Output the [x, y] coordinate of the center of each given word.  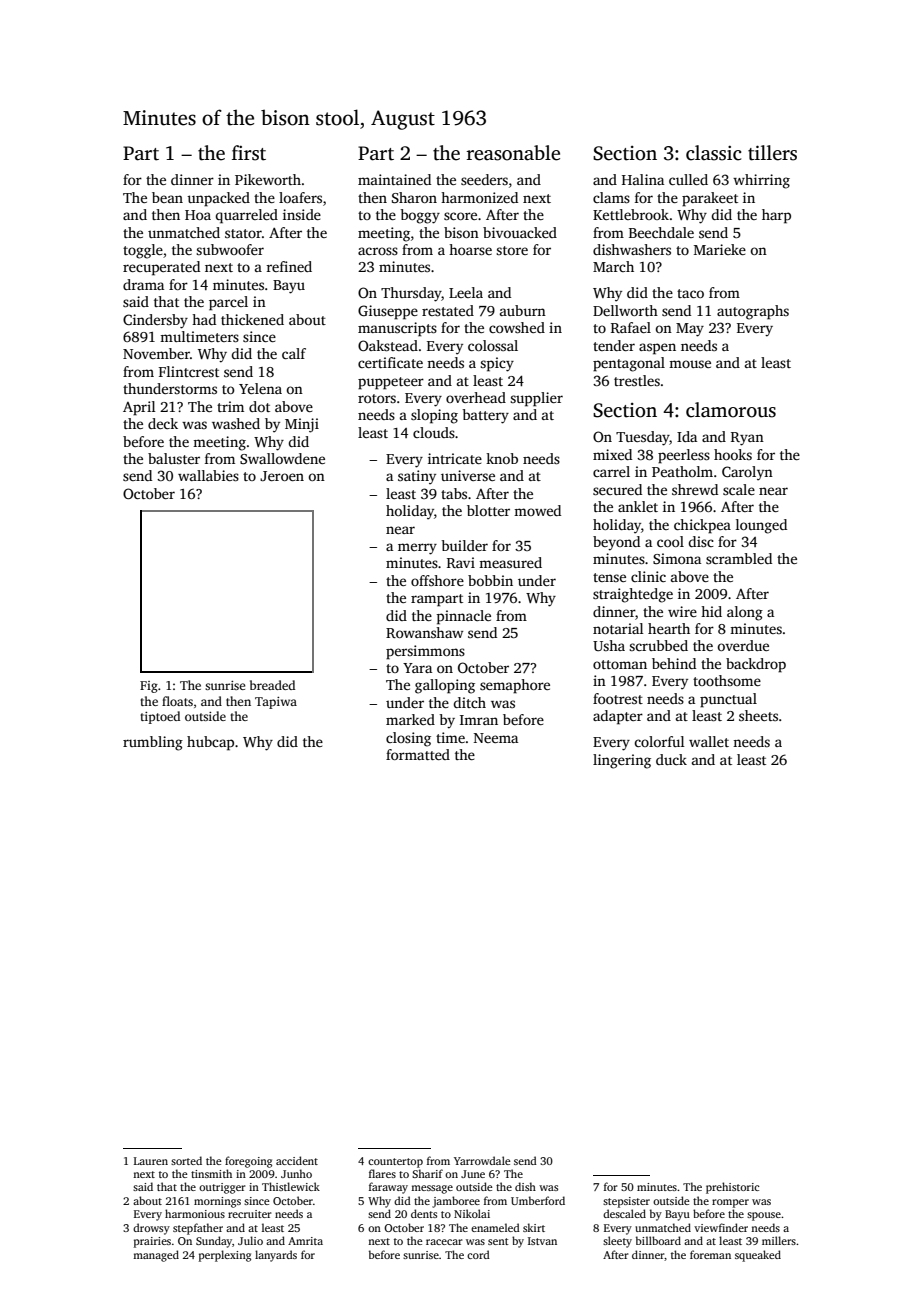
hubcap [210, 743]
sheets [758, 715]
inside [302, 214]
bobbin [490, 580]
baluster [174, 458]
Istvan [542, 1241]
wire [682, 611]
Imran [479, 720]
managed [156, 1256]
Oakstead [388, 345]
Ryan [747, 439]
